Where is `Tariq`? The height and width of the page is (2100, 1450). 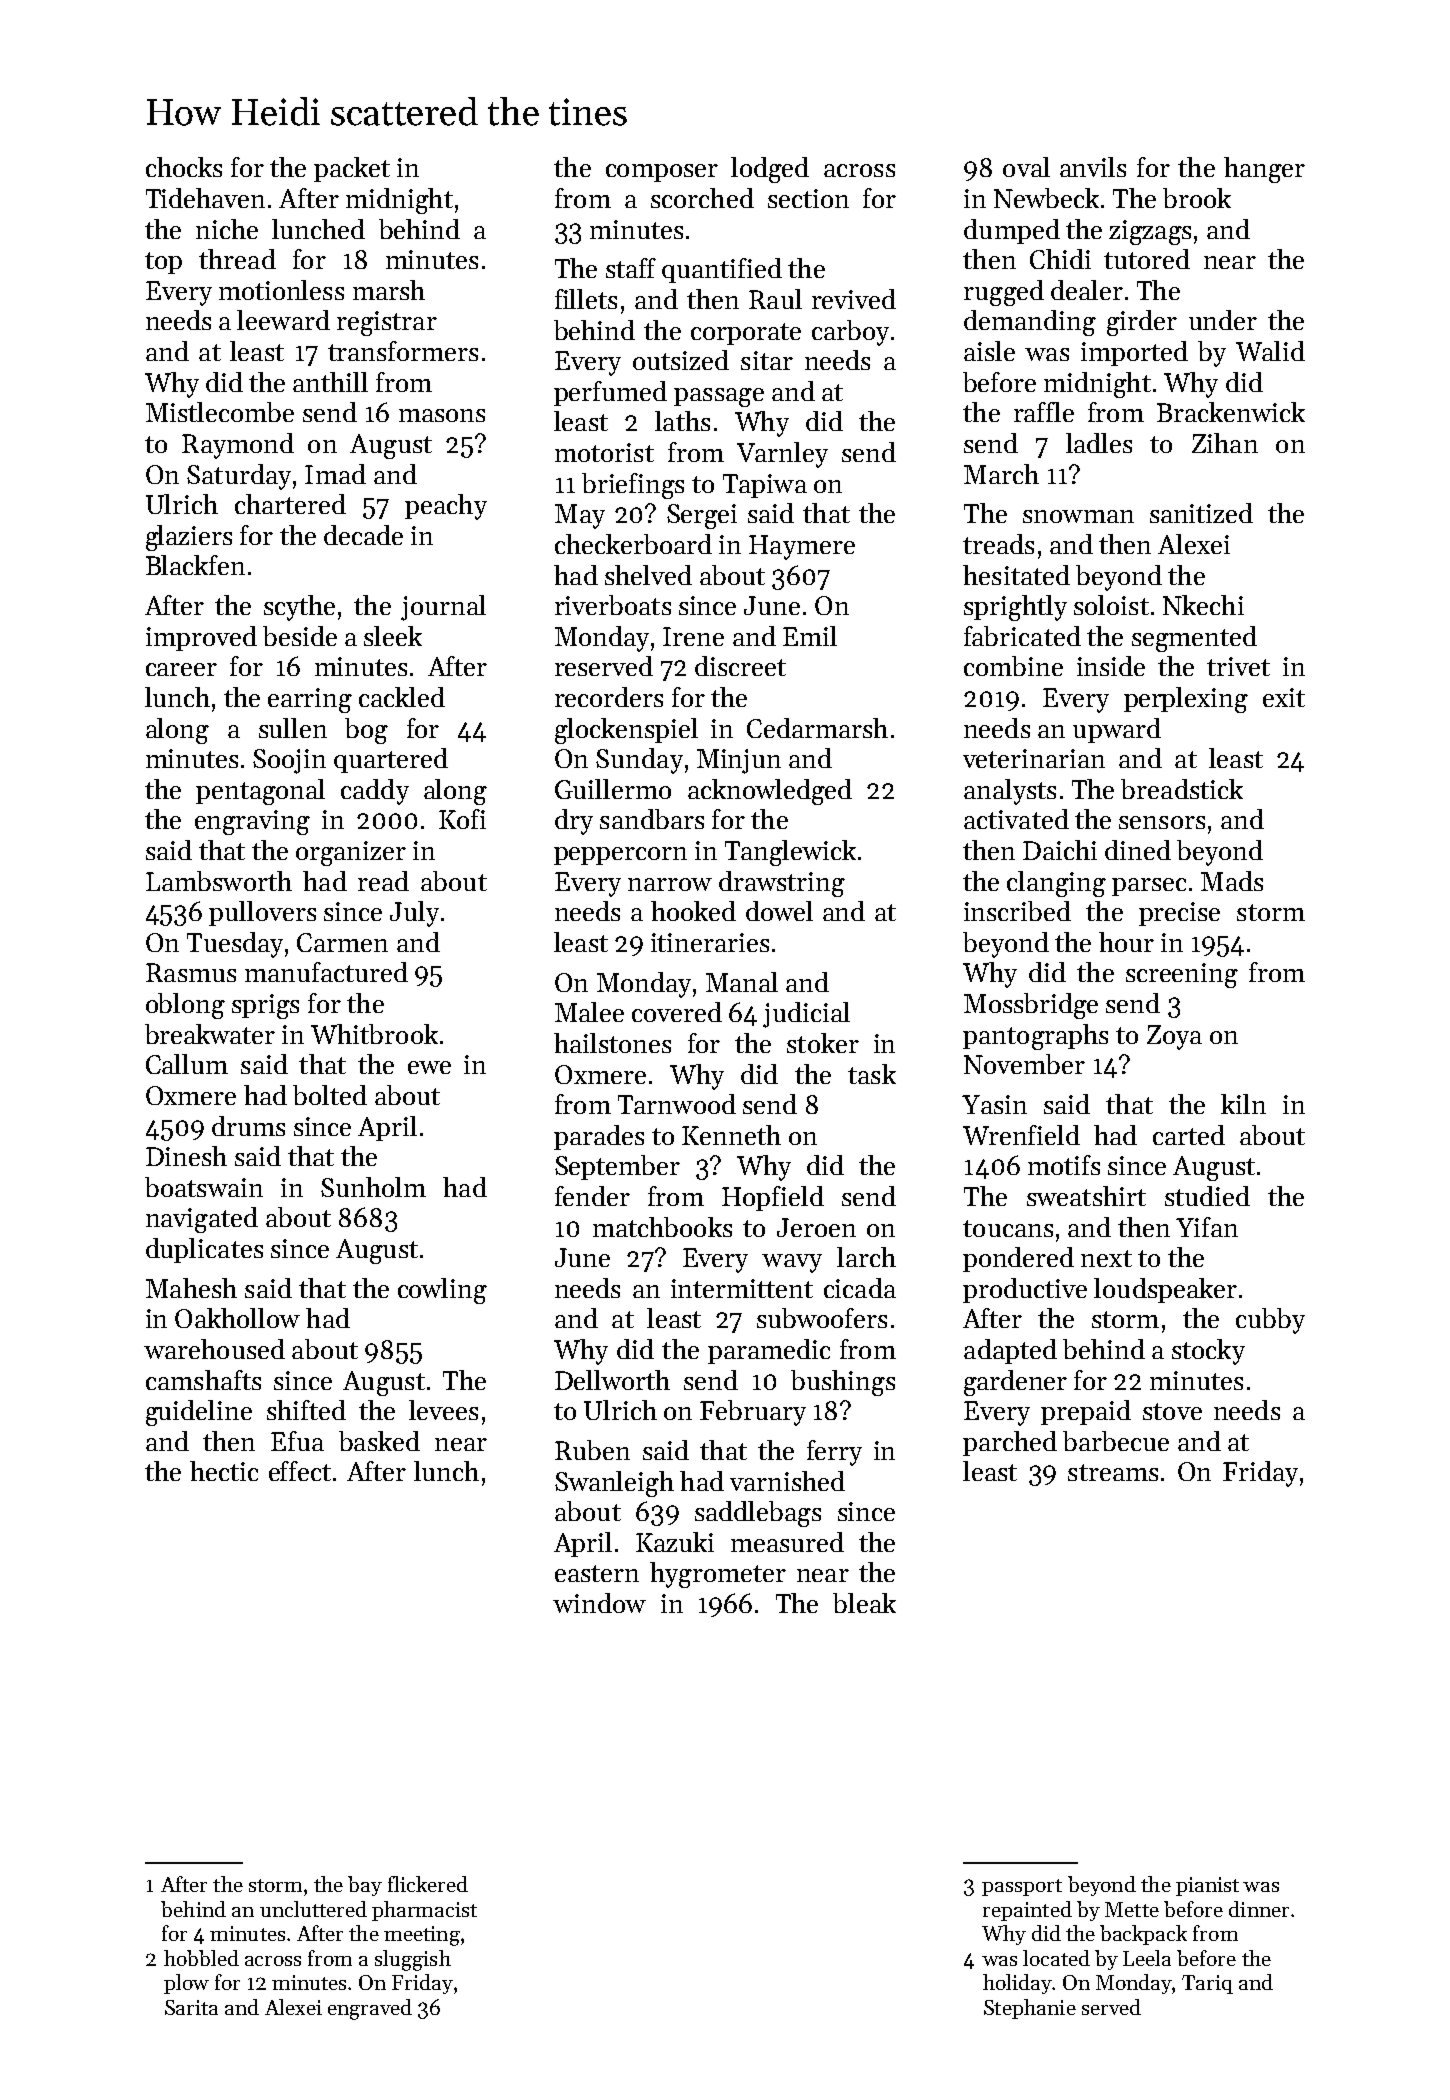 Tariq is located at coordinates (1207, 1984).
